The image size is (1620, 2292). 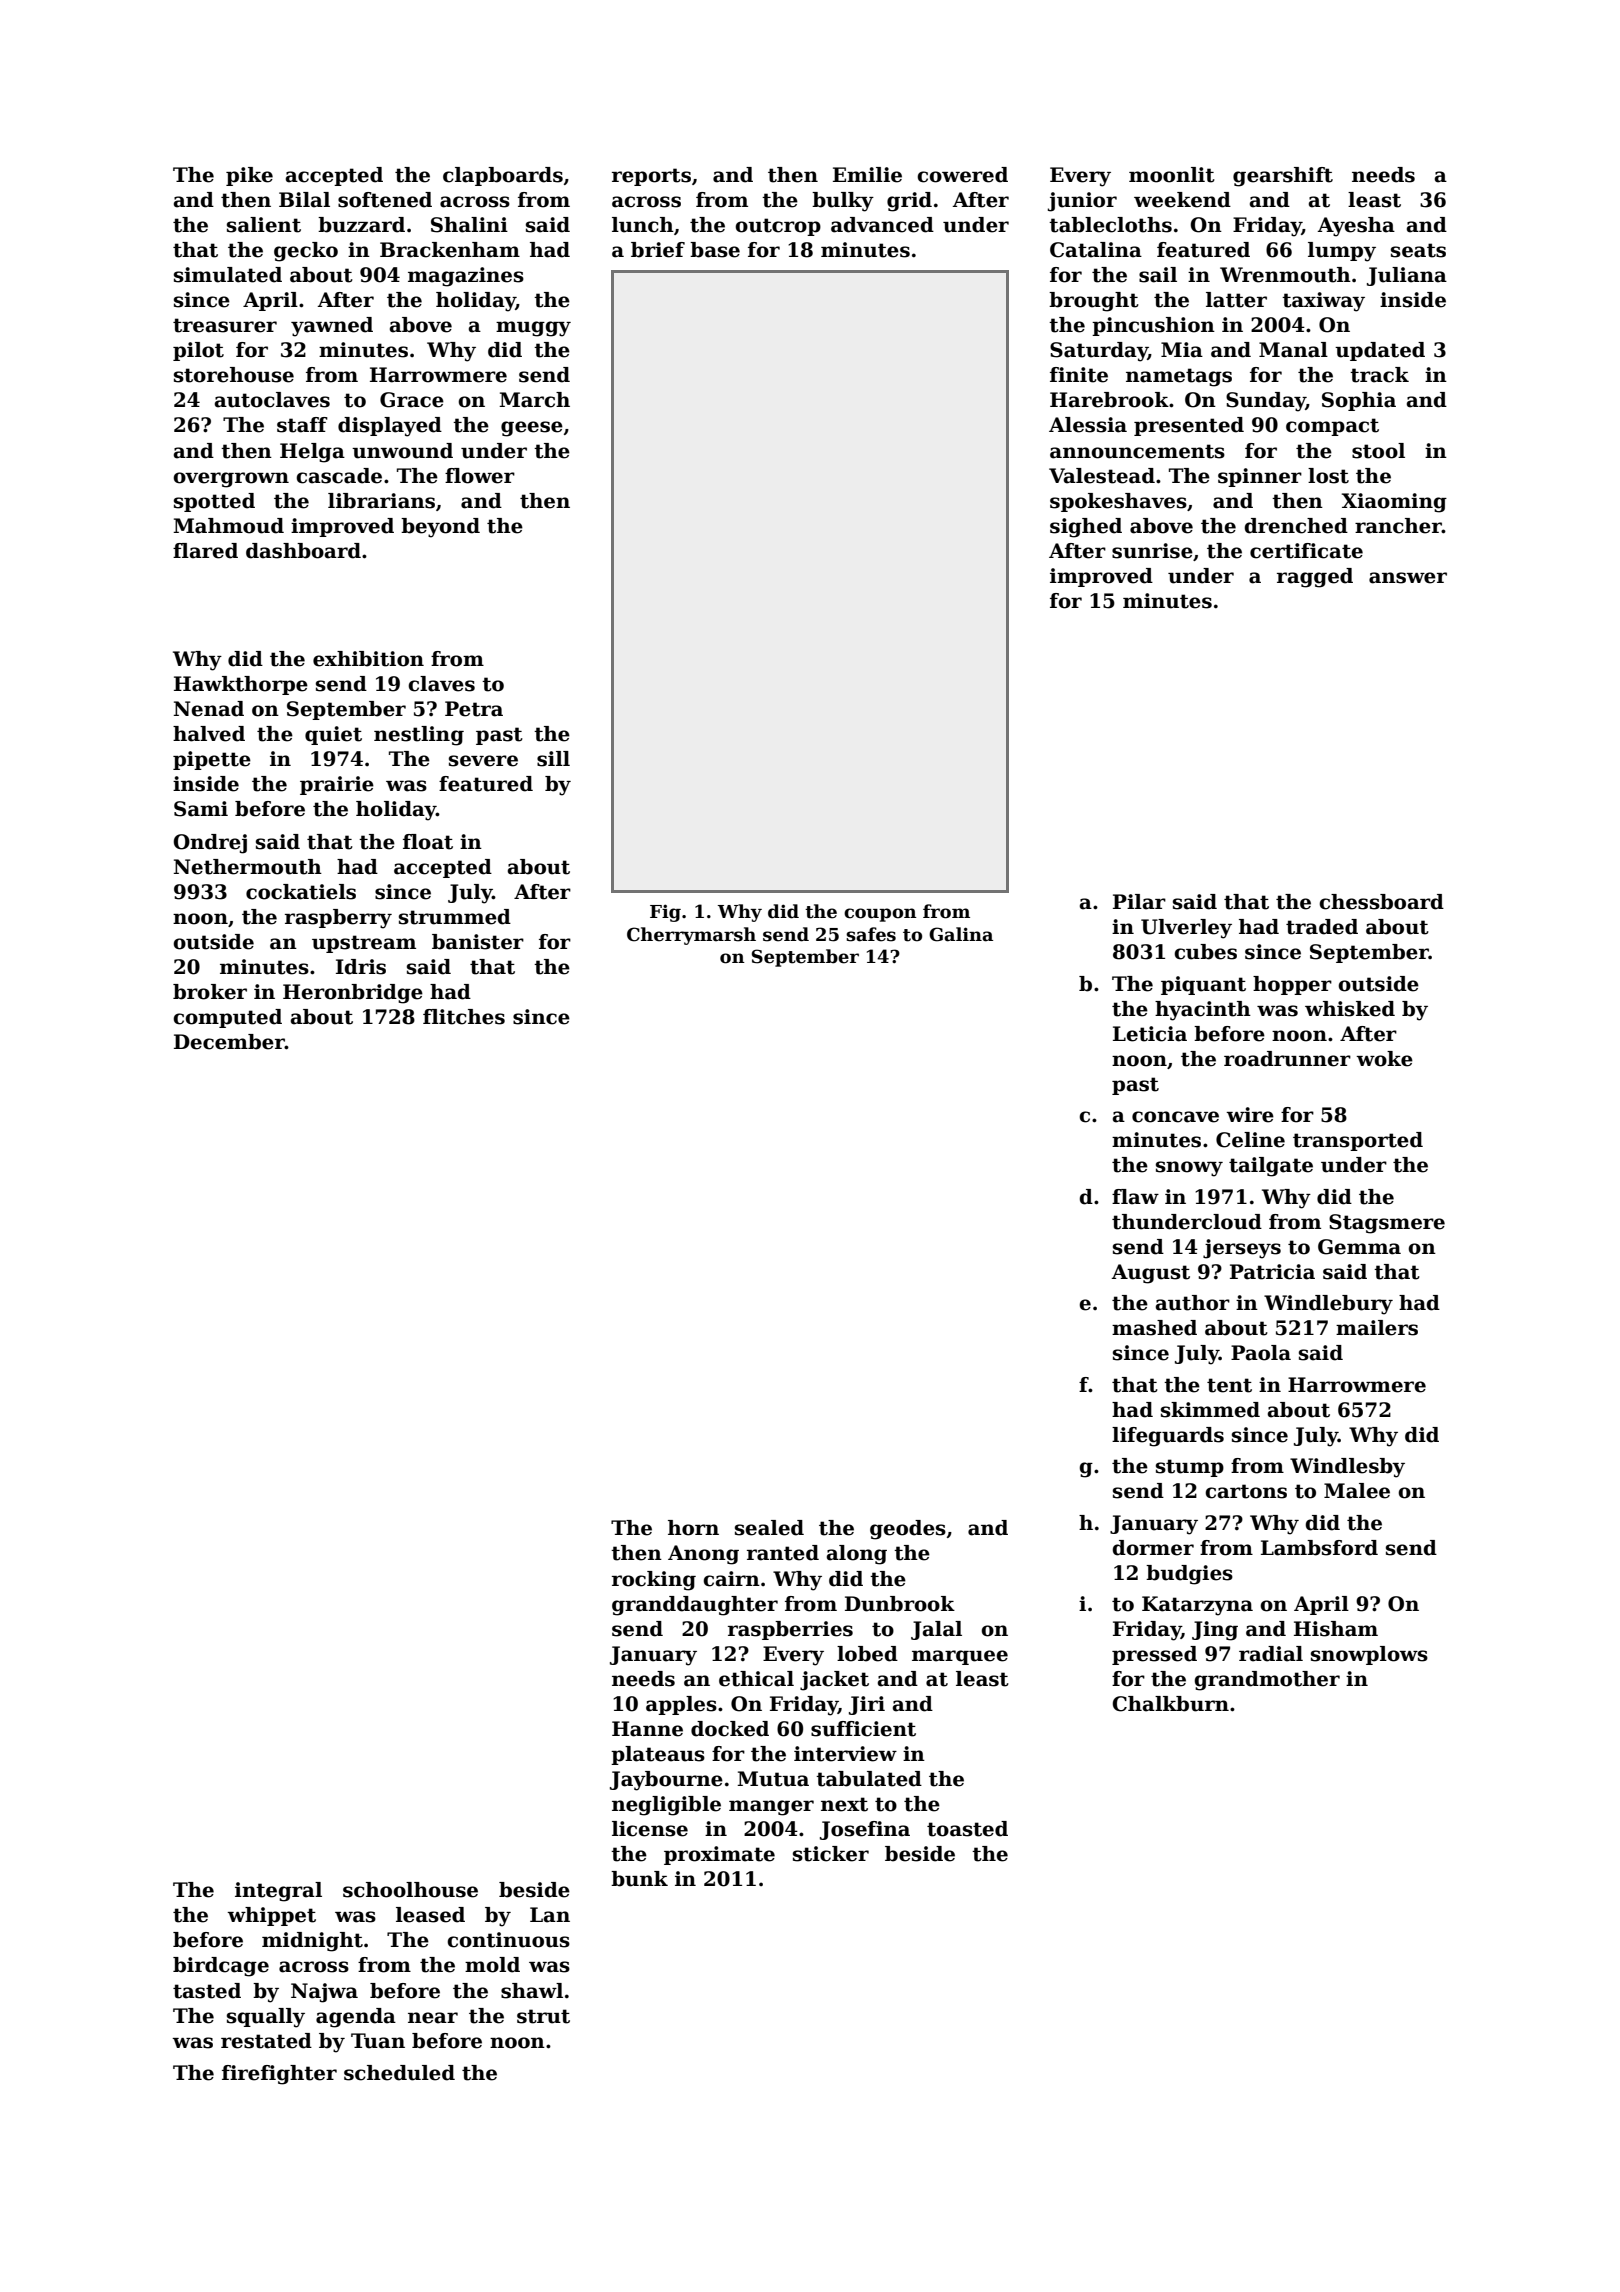 I want to click on Alessia, so click(x=1088, y=425).
